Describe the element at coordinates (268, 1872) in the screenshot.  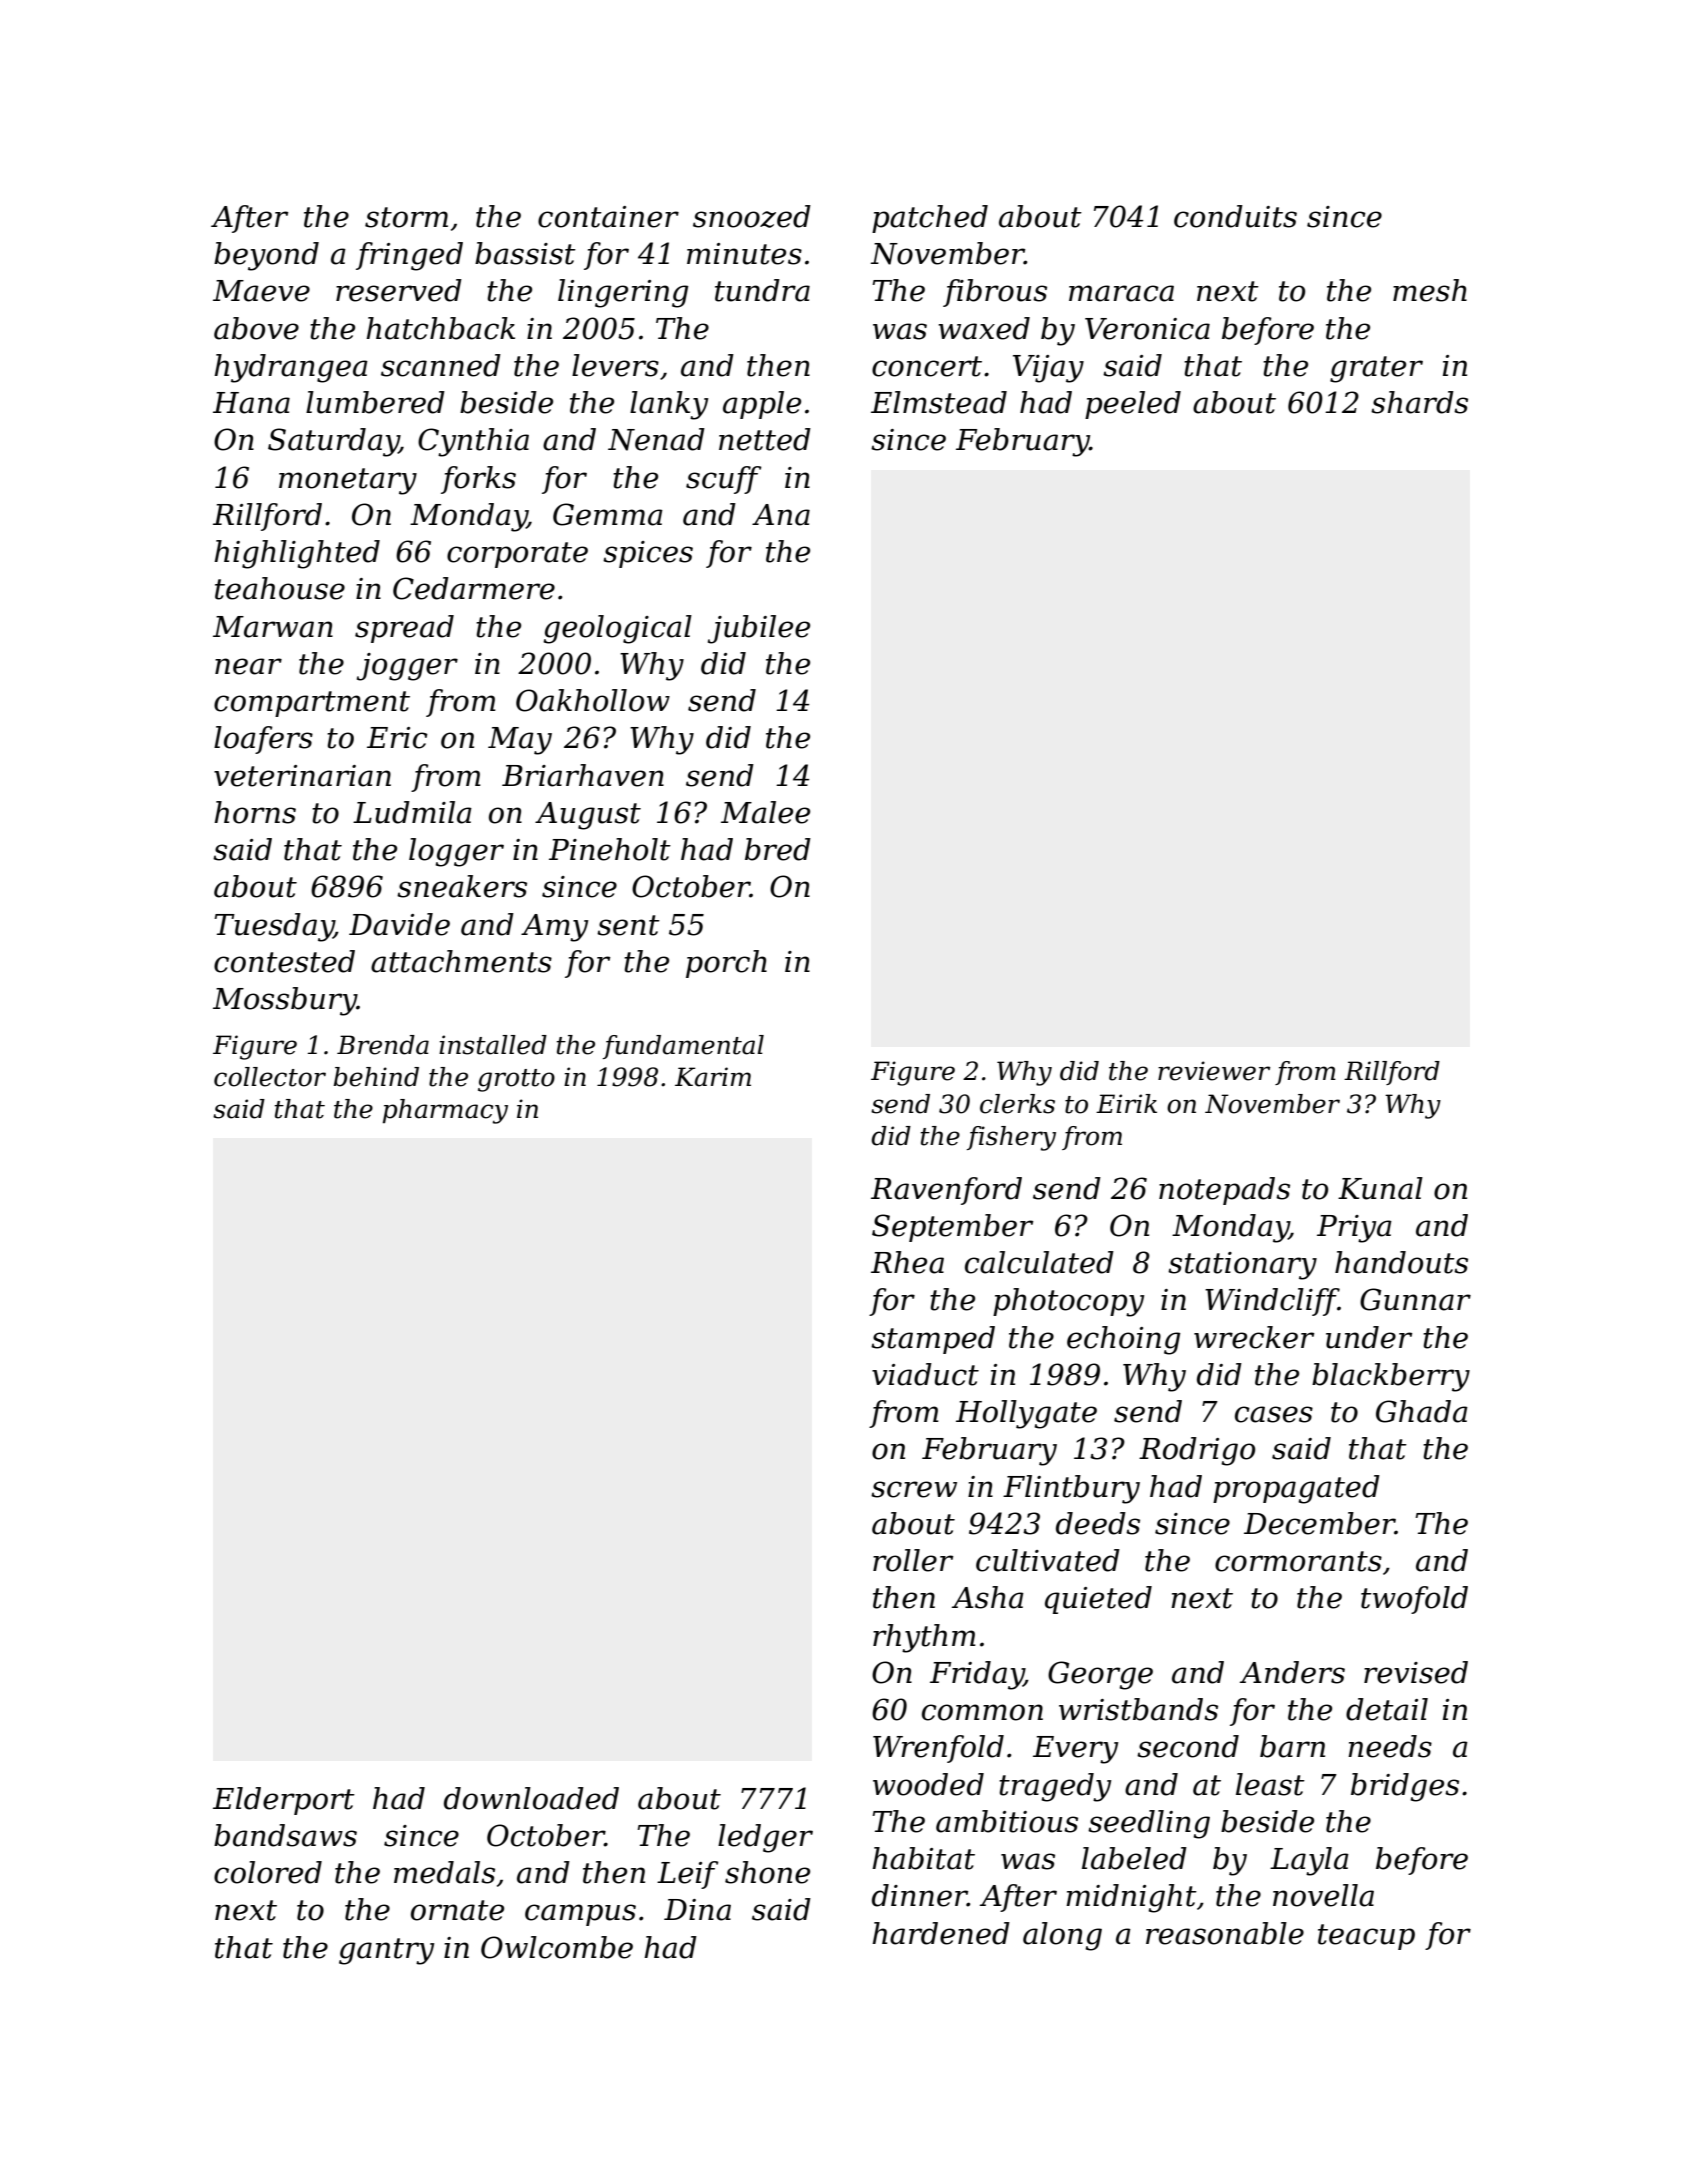
I see `colored` at that location.
